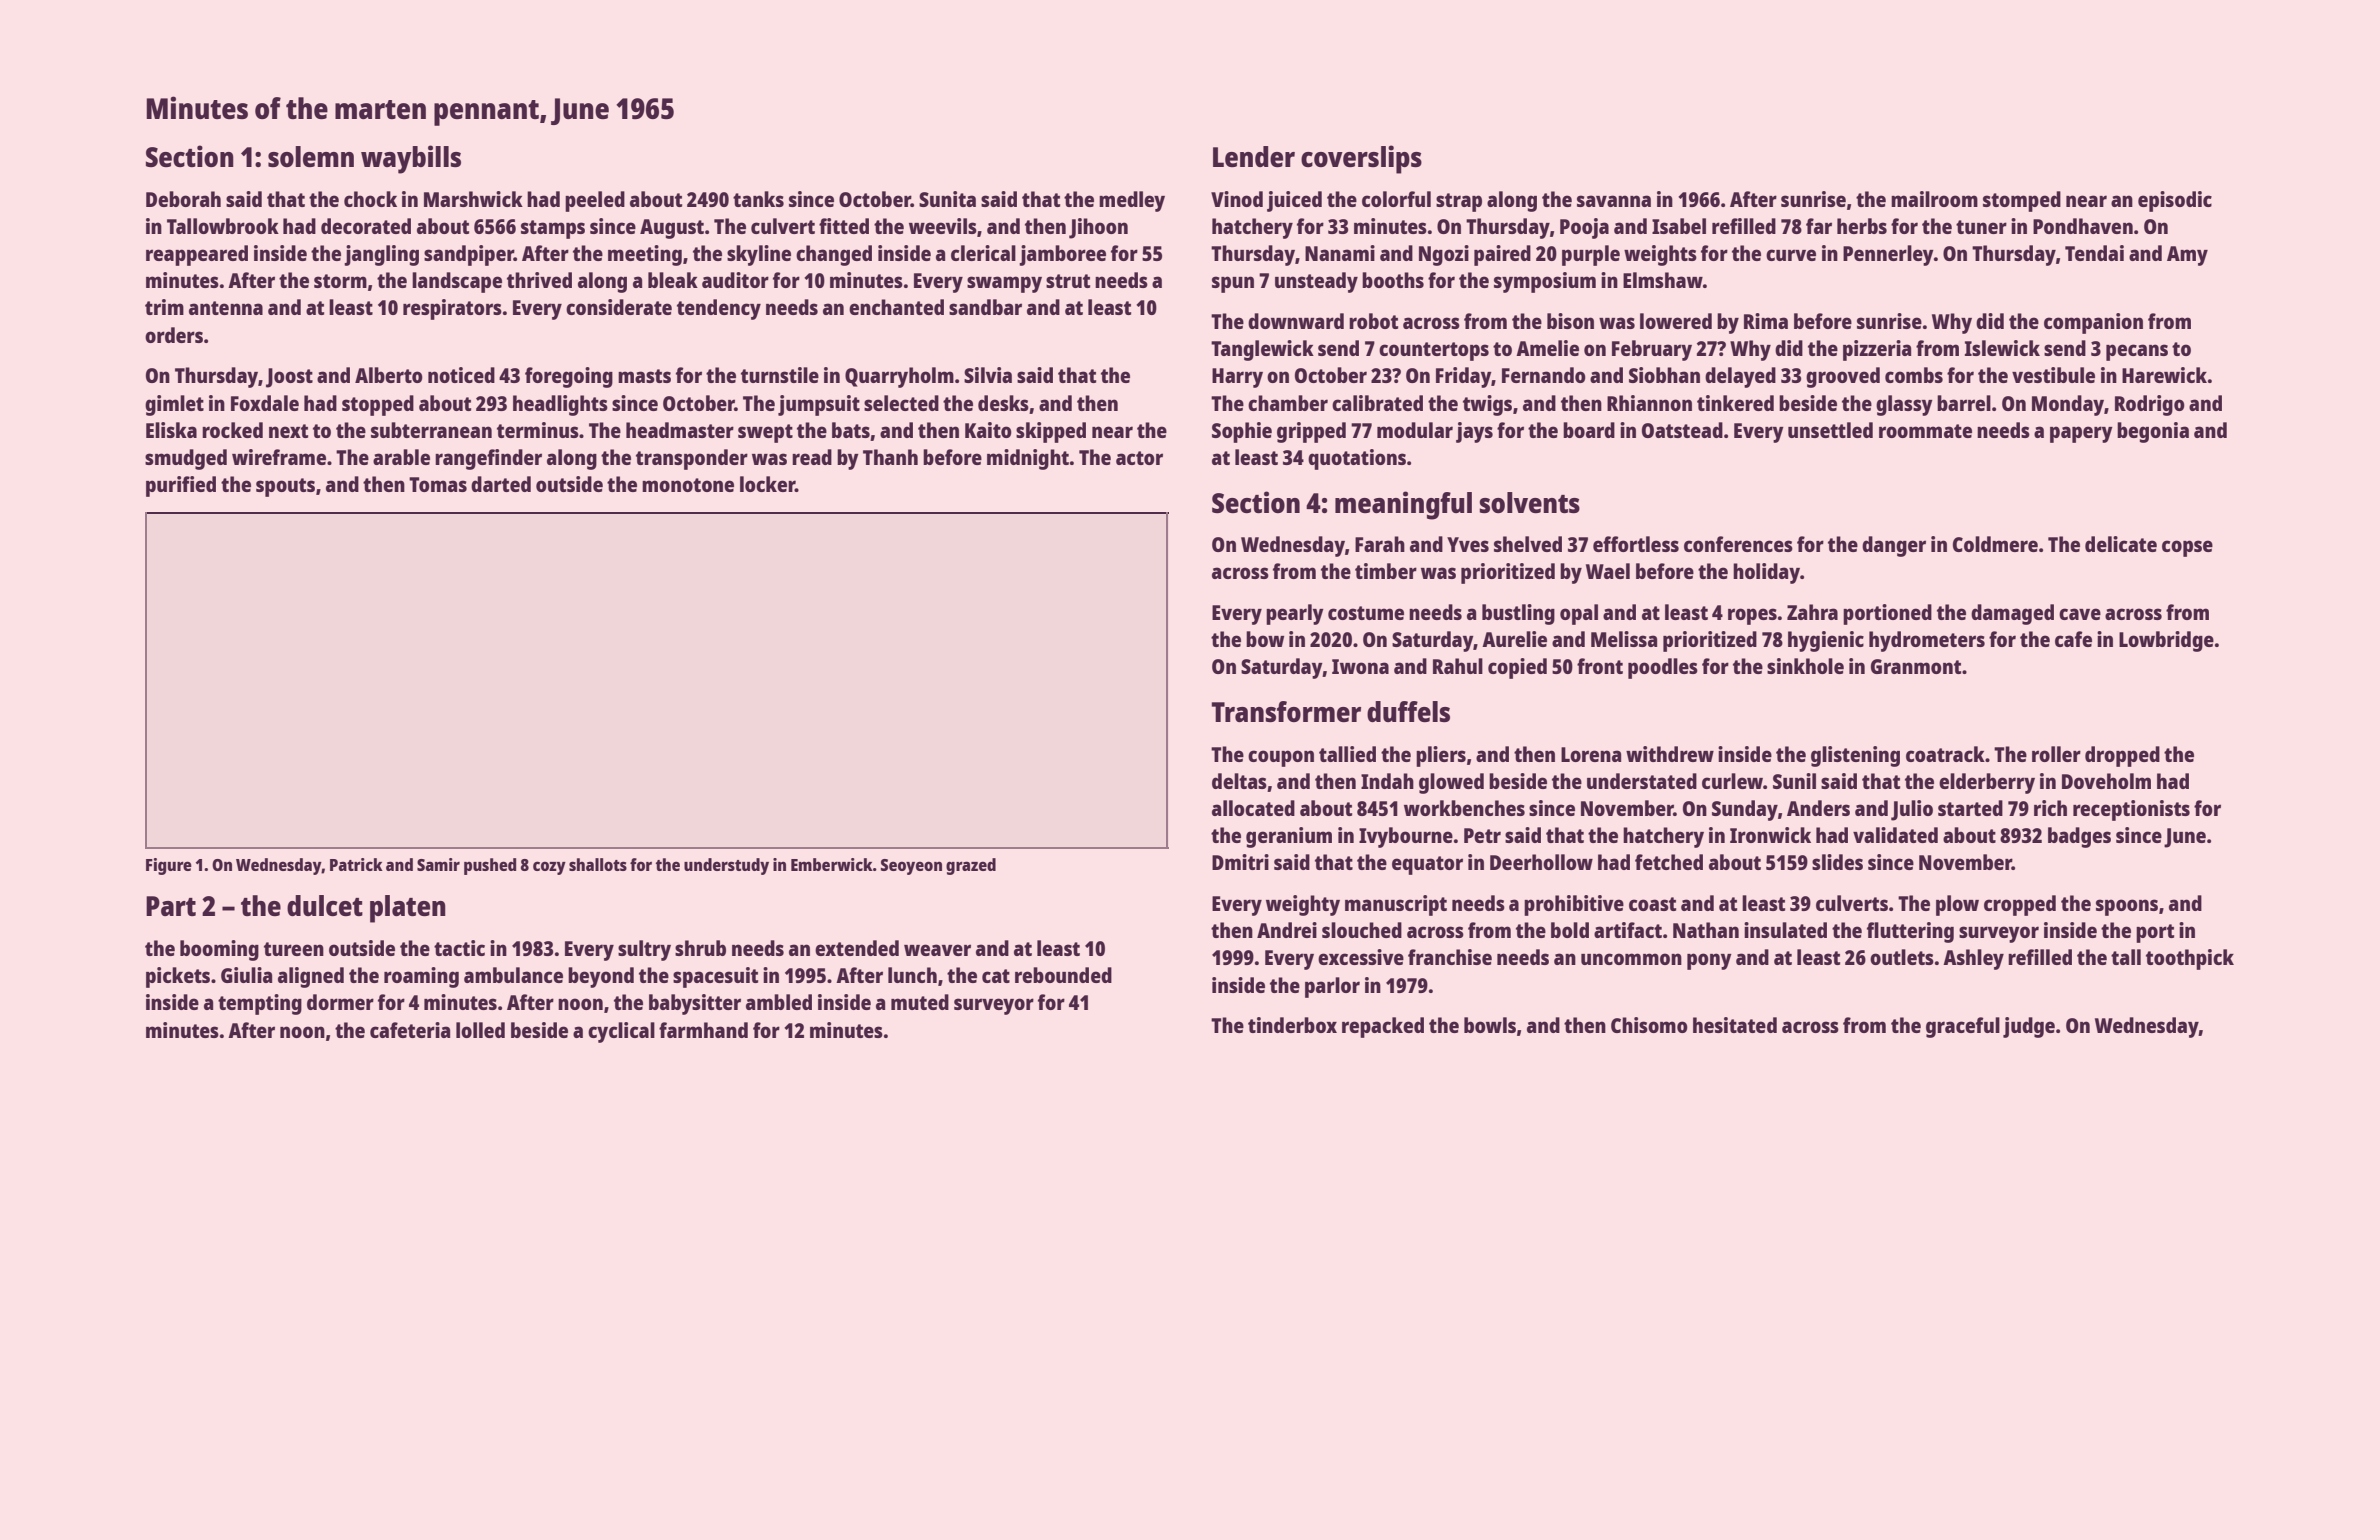  I want to click on Amy, so click(2187, 256).
